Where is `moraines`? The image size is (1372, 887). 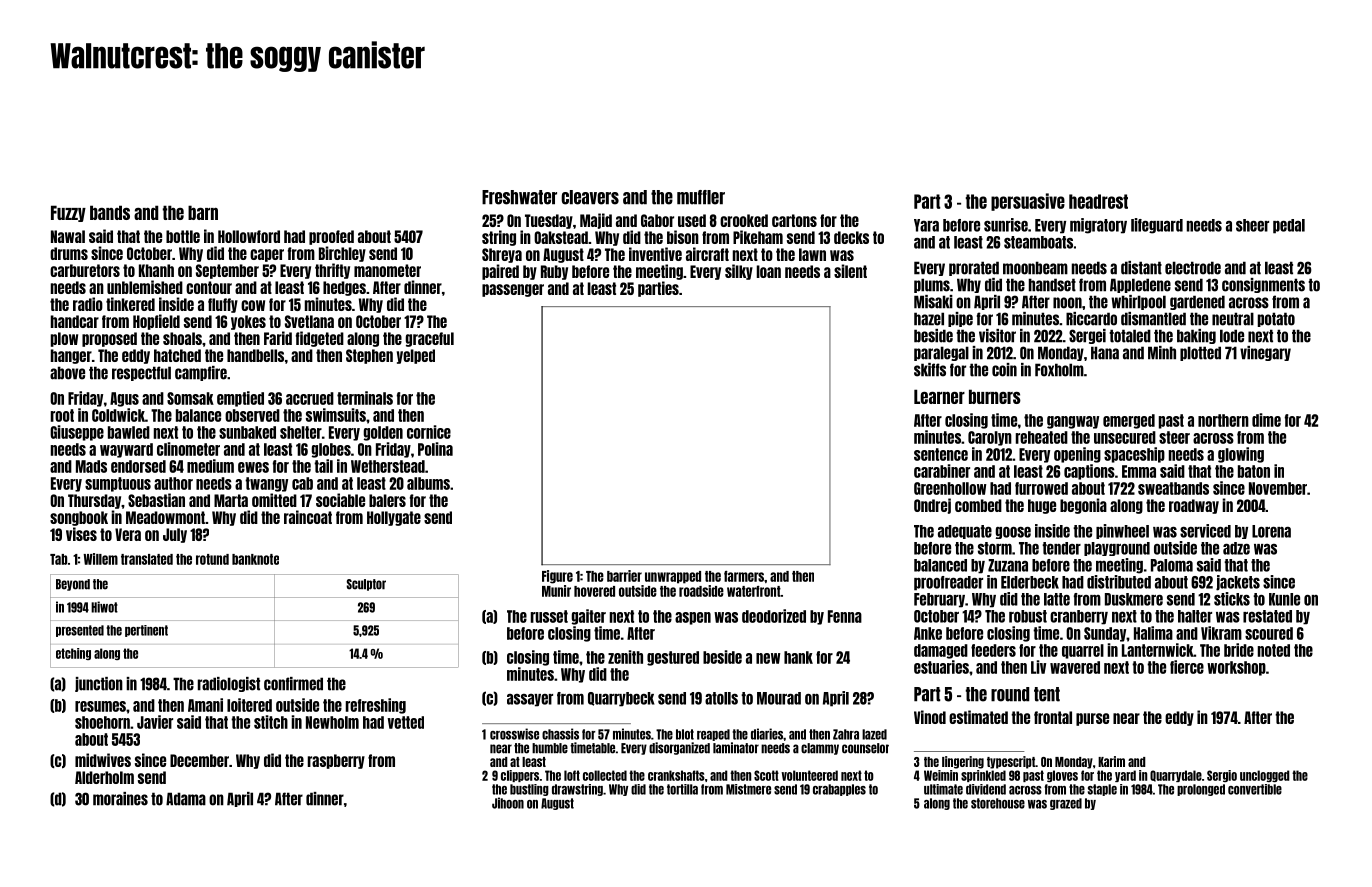 moraines is located at coordinates (120, 799).
